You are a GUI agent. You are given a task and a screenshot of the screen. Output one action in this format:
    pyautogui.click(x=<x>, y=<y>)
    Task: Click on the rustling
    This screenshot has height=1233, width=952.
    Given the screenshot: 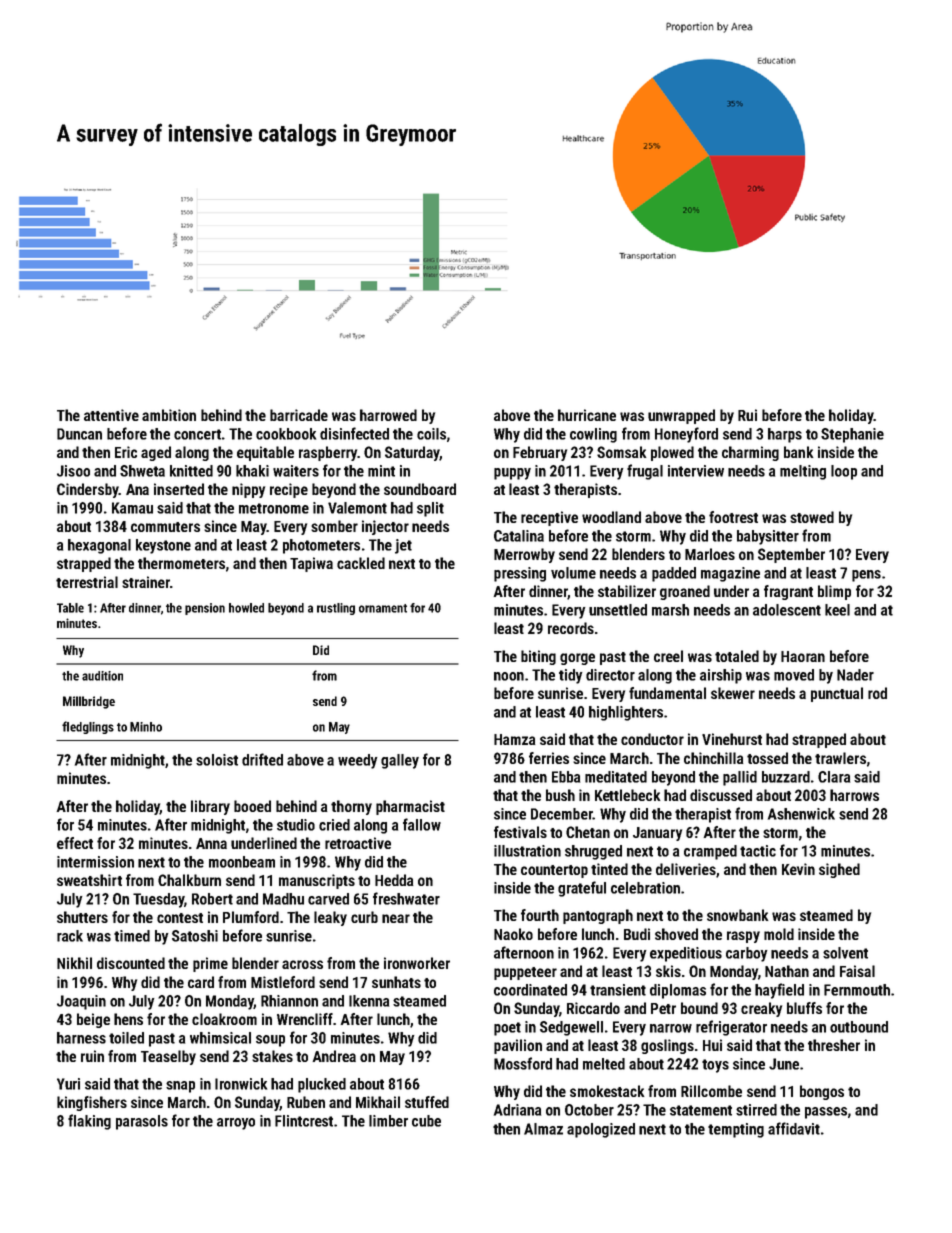 What is the action you would take?
    pyautogui.click(x=336, y=609)
